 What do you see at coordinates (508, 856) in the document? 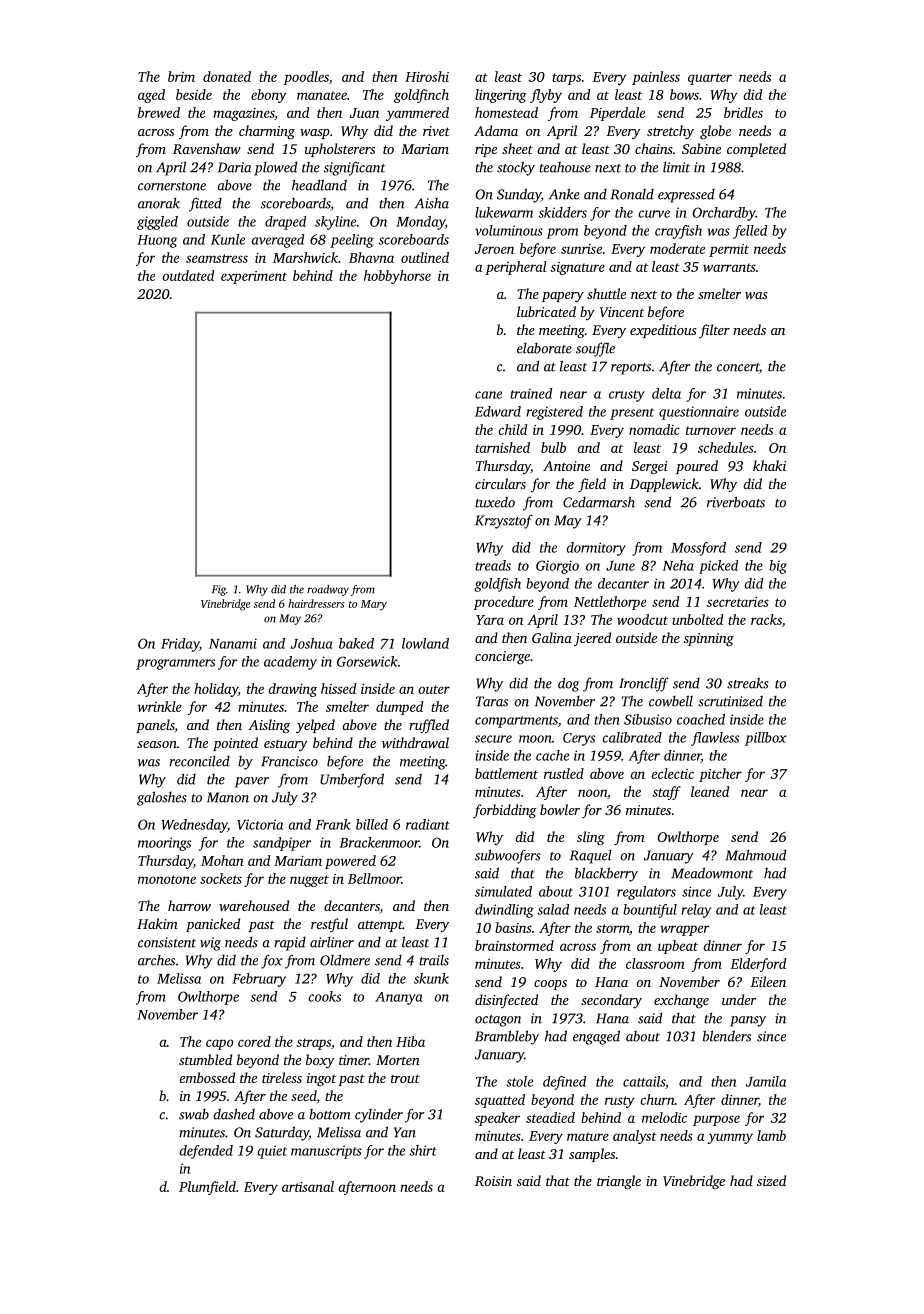
I see `subwoofers` at bounding box center [508, 856].
